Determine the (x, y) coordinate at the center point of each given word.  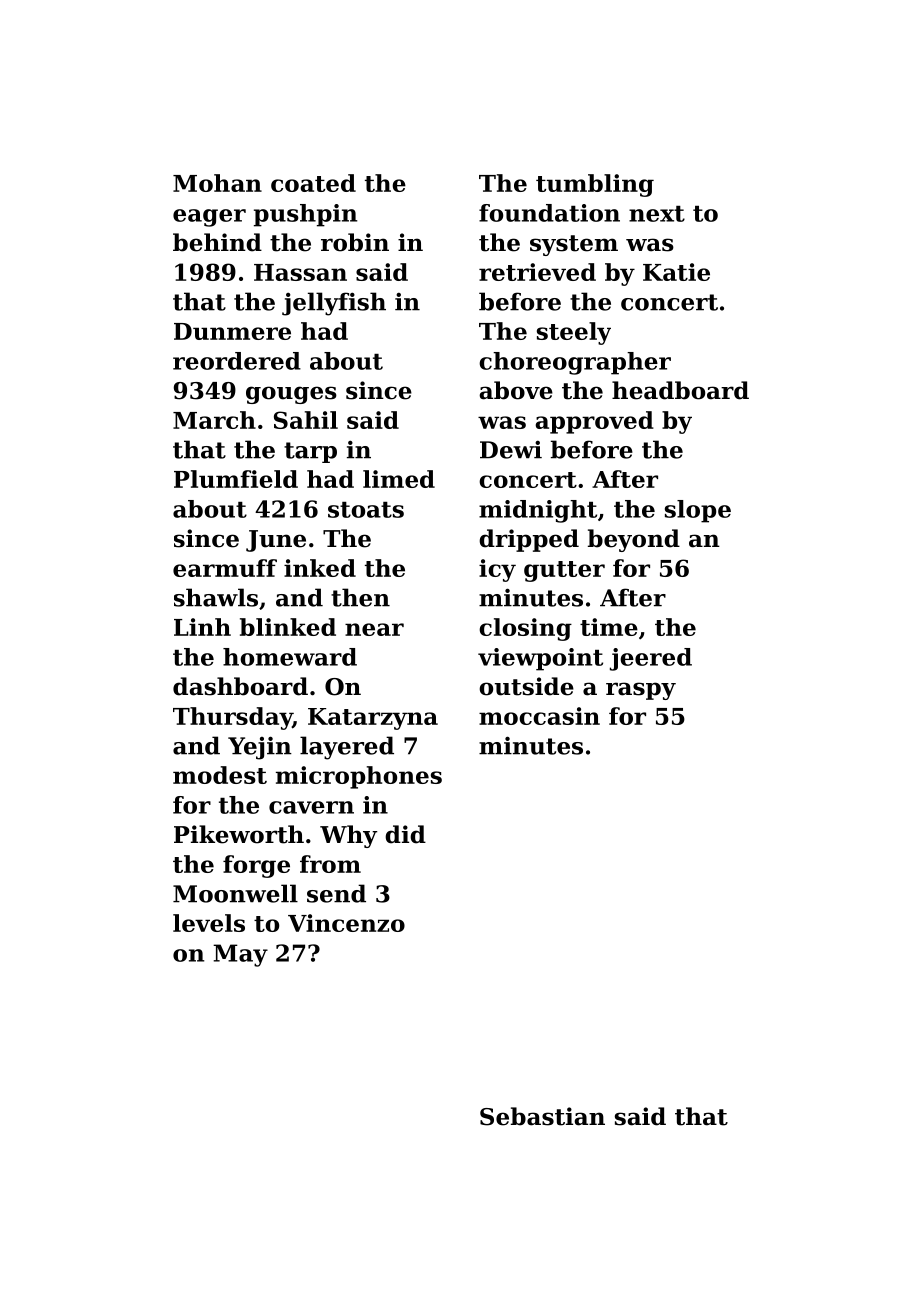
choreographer (575, 363)
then (360, 597)
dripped (529, 540)
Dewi (511, 450)
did (405, 834)
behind (217, 242)
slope (698, 511)
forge (256, 866)
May (240, 955)
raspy (641, 691)
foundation (549, 213)
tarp (310, 452)
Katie (676, 272)
